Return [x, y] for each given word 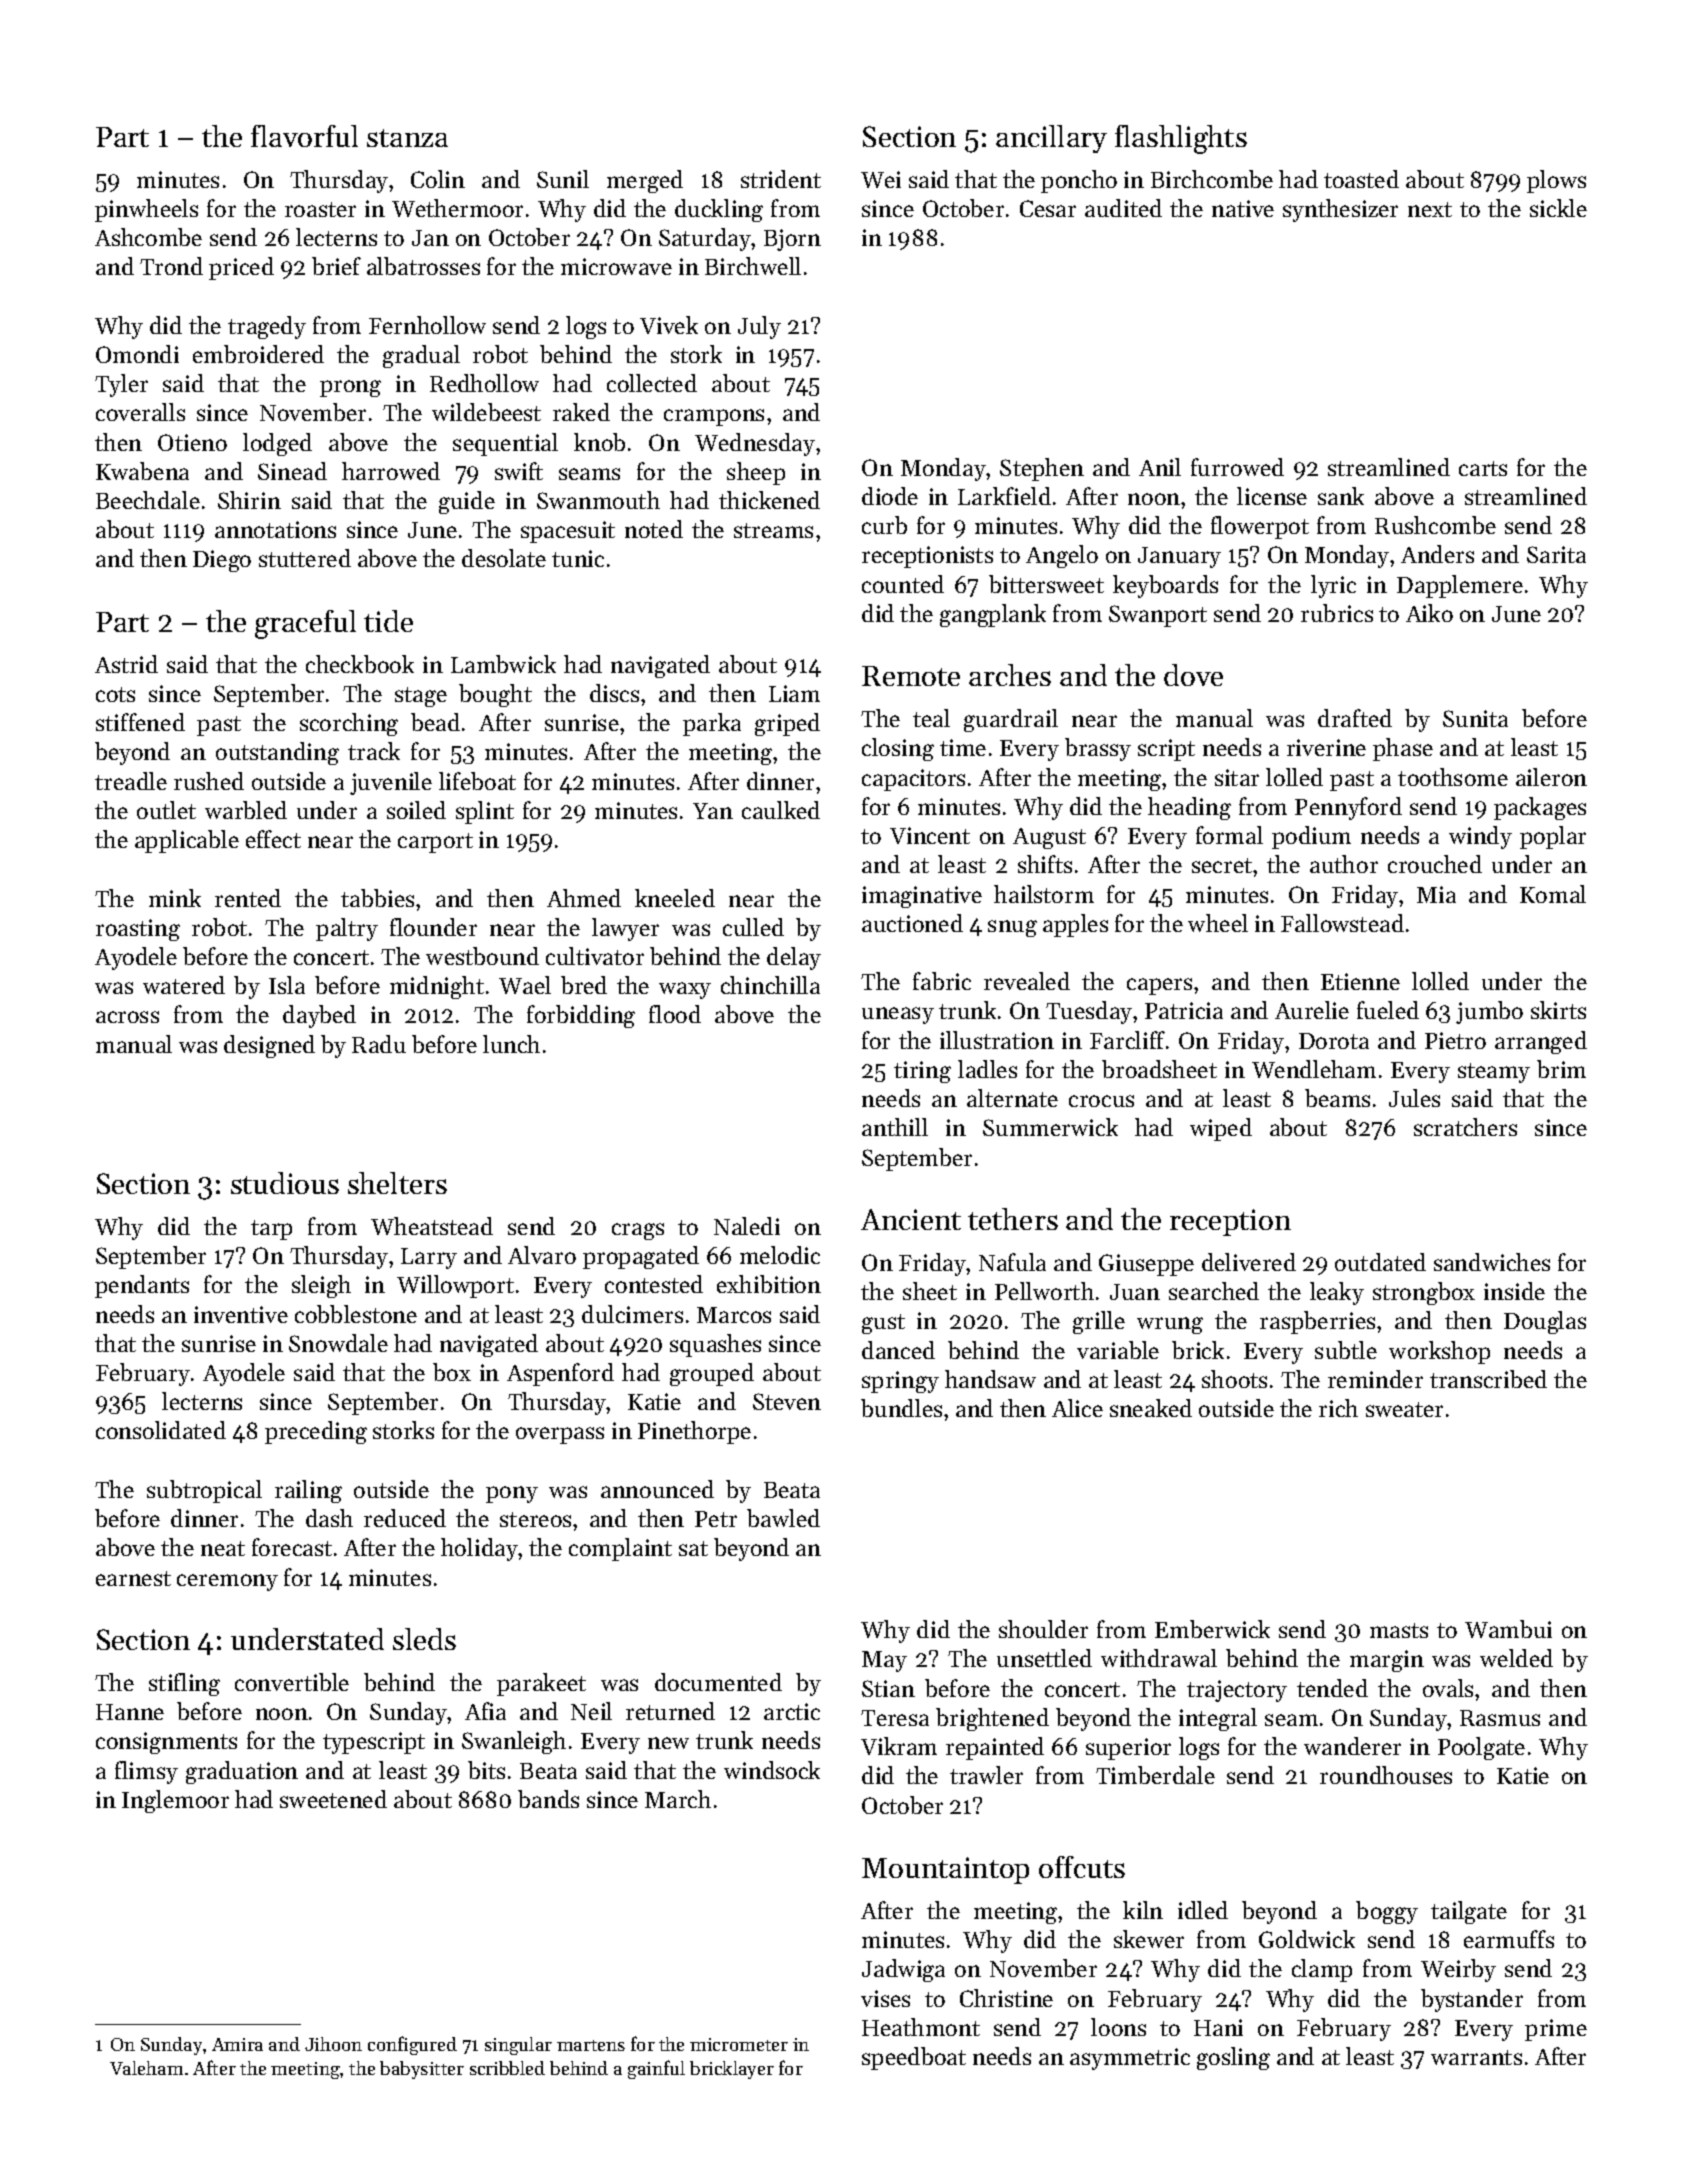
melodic [780, 1255]
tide [388, 621]
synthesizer [1340, 210]
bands [548, 1799]
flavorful [304, 136]
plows [1556, 181]
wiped [1221, 1129]
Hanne [130, 1712]
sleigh [321, 1286]
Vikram [899, 1746]
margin [1387, 1661]
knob [599, 442]
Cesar [1048, 208]
